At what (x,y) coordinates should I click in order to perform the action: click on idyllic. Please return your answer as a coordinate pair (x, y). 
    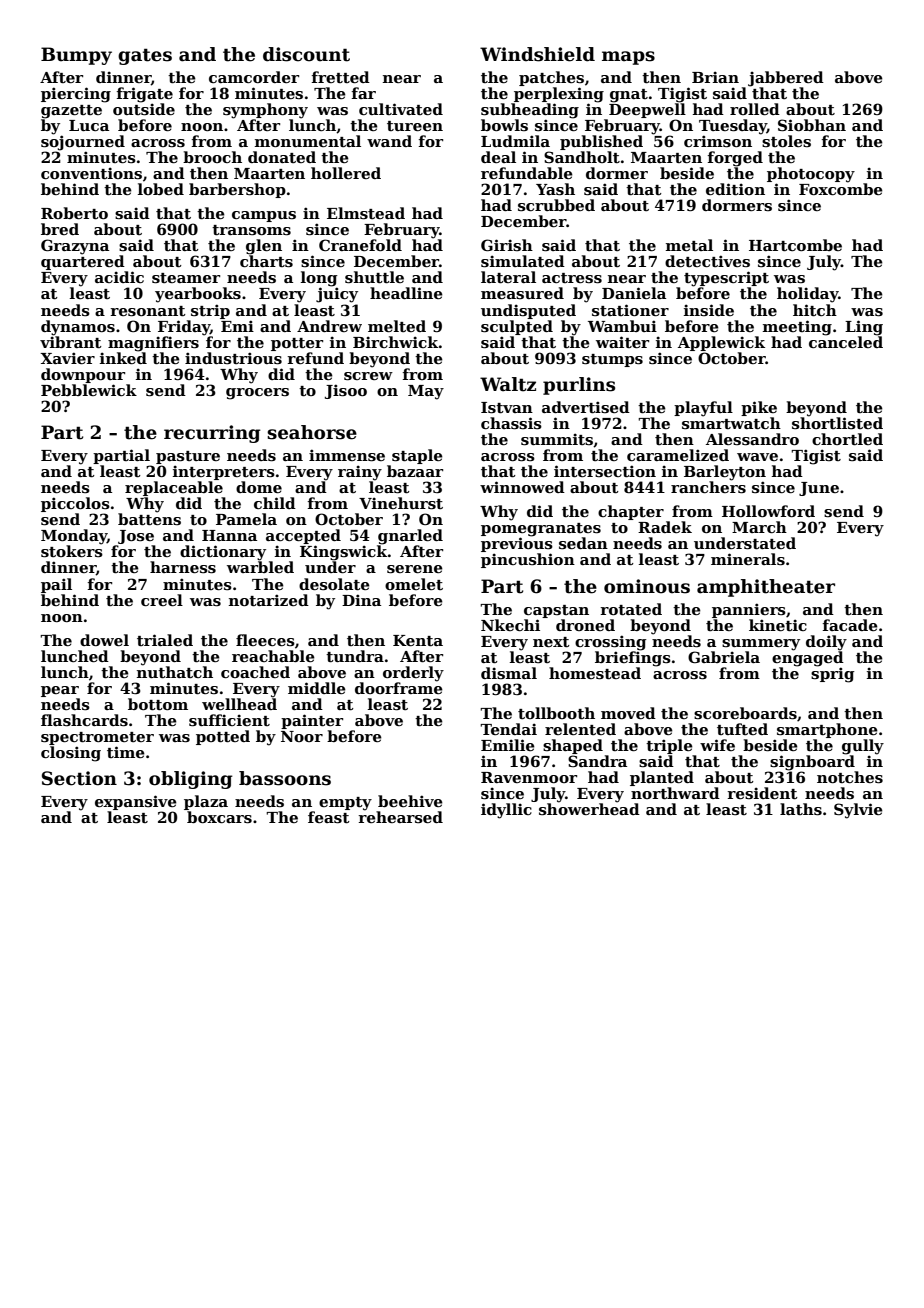
    Looking at the image, I should click on (506, 811).
